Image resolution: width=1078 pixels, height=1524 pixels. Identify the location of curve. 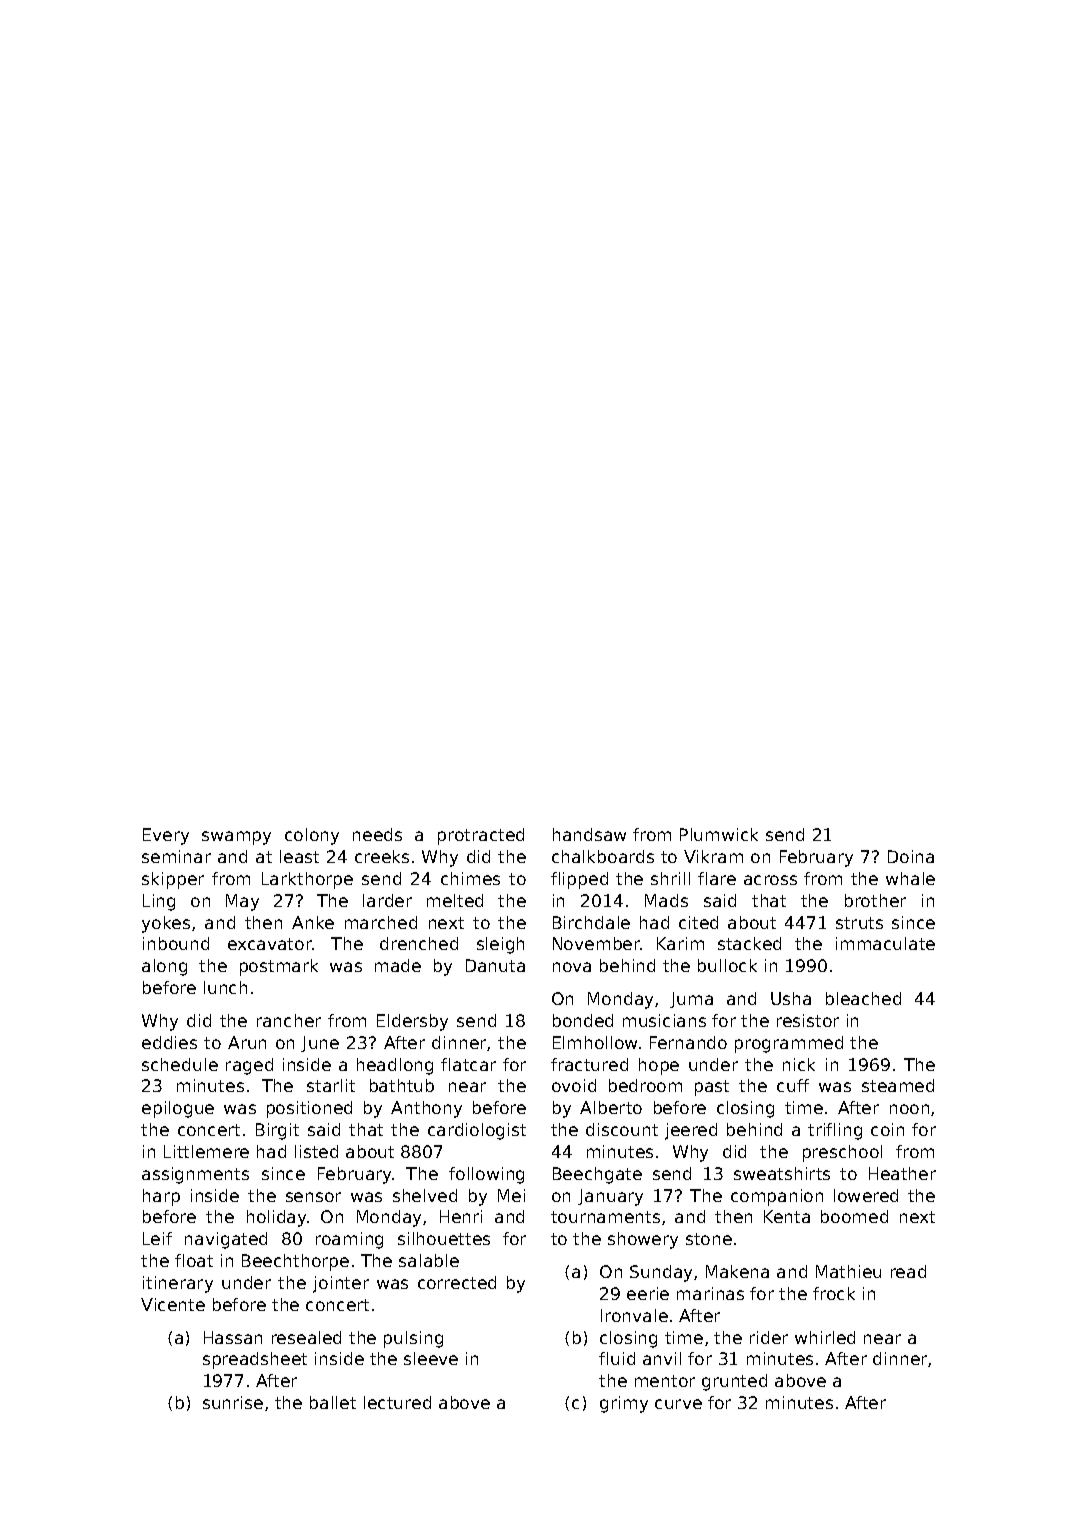
(678, 1404).
